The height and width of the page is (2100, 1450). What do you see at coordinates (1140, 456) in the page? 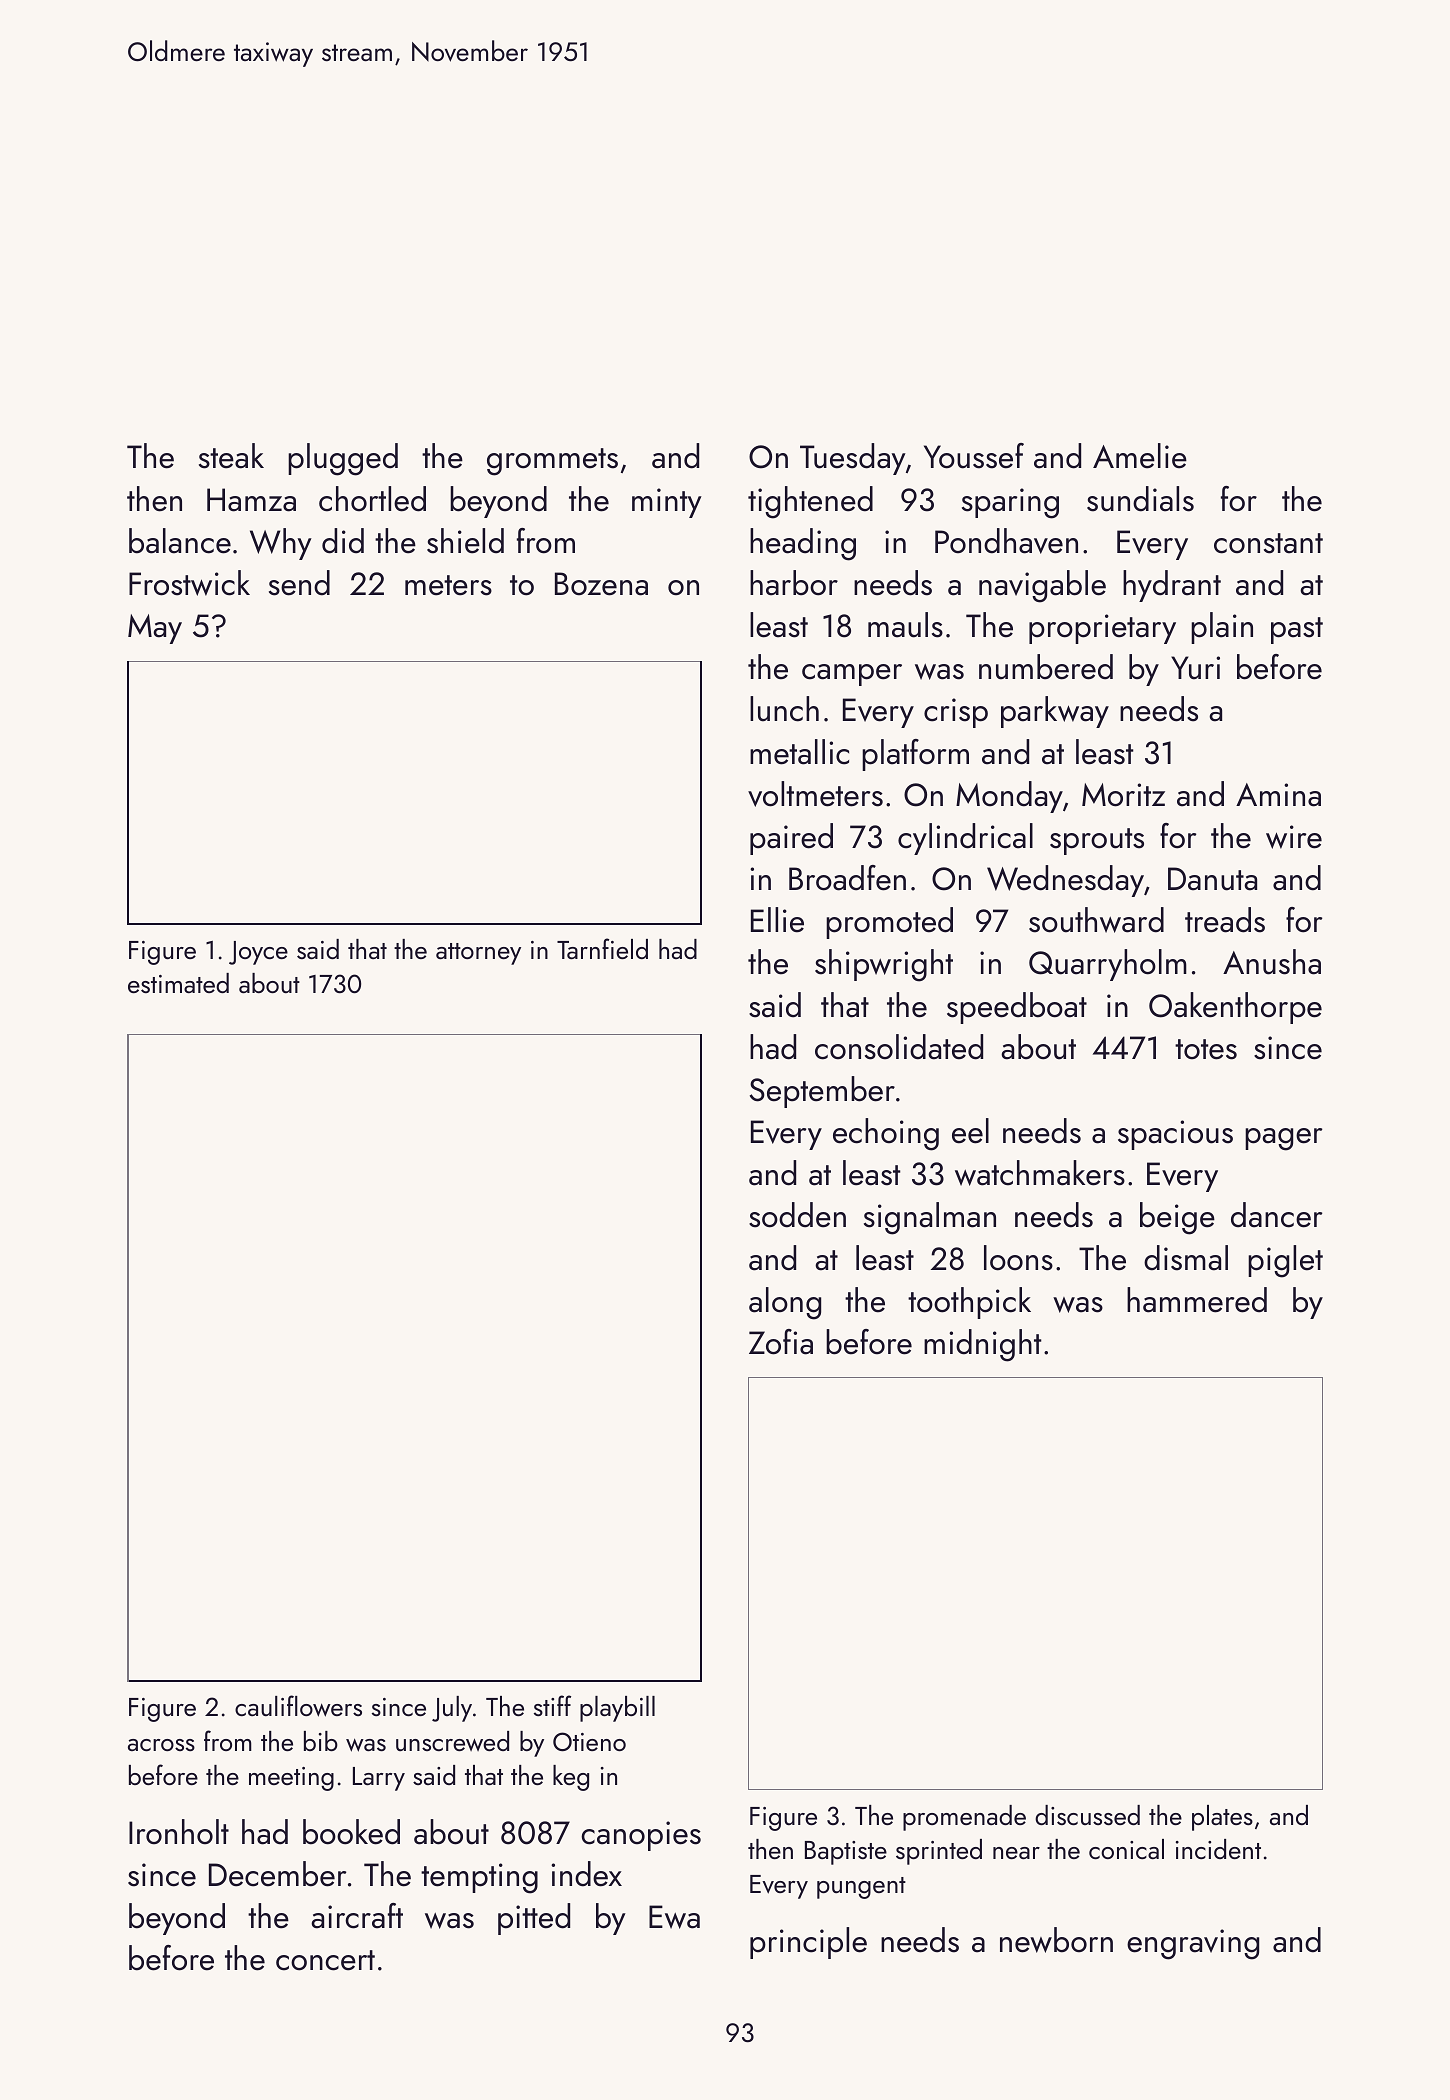
I see `Amelie` at bounding box center [1140, 456].
